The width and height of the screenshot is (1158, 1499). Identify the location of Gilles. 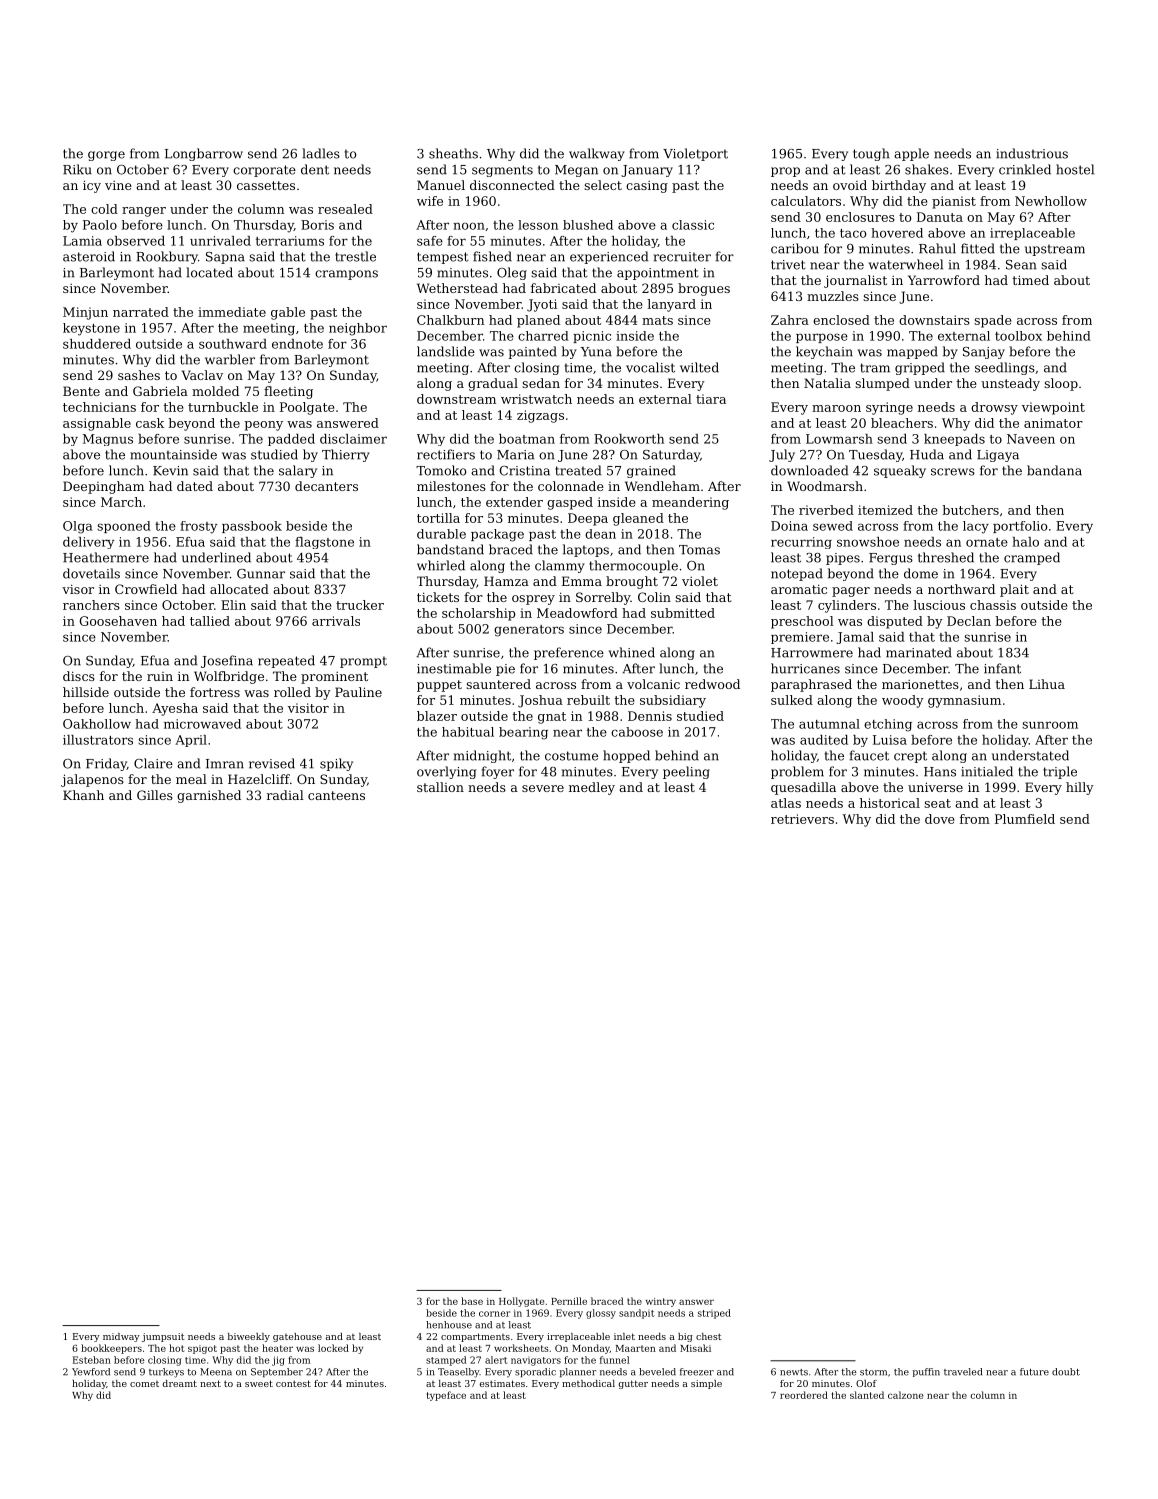
(155, 795).
